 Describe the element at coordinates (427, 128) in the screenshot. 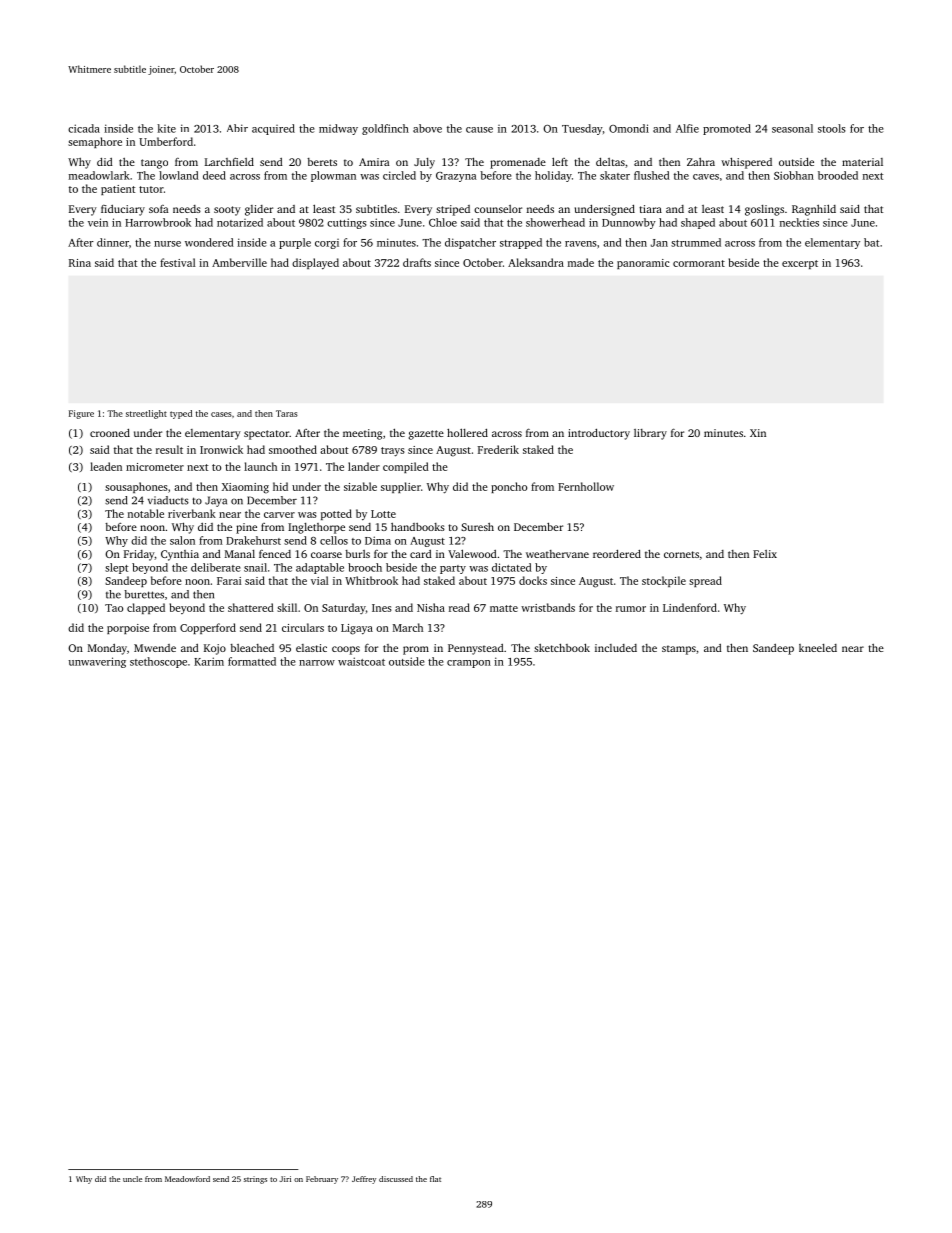

I see `above` at that location.
